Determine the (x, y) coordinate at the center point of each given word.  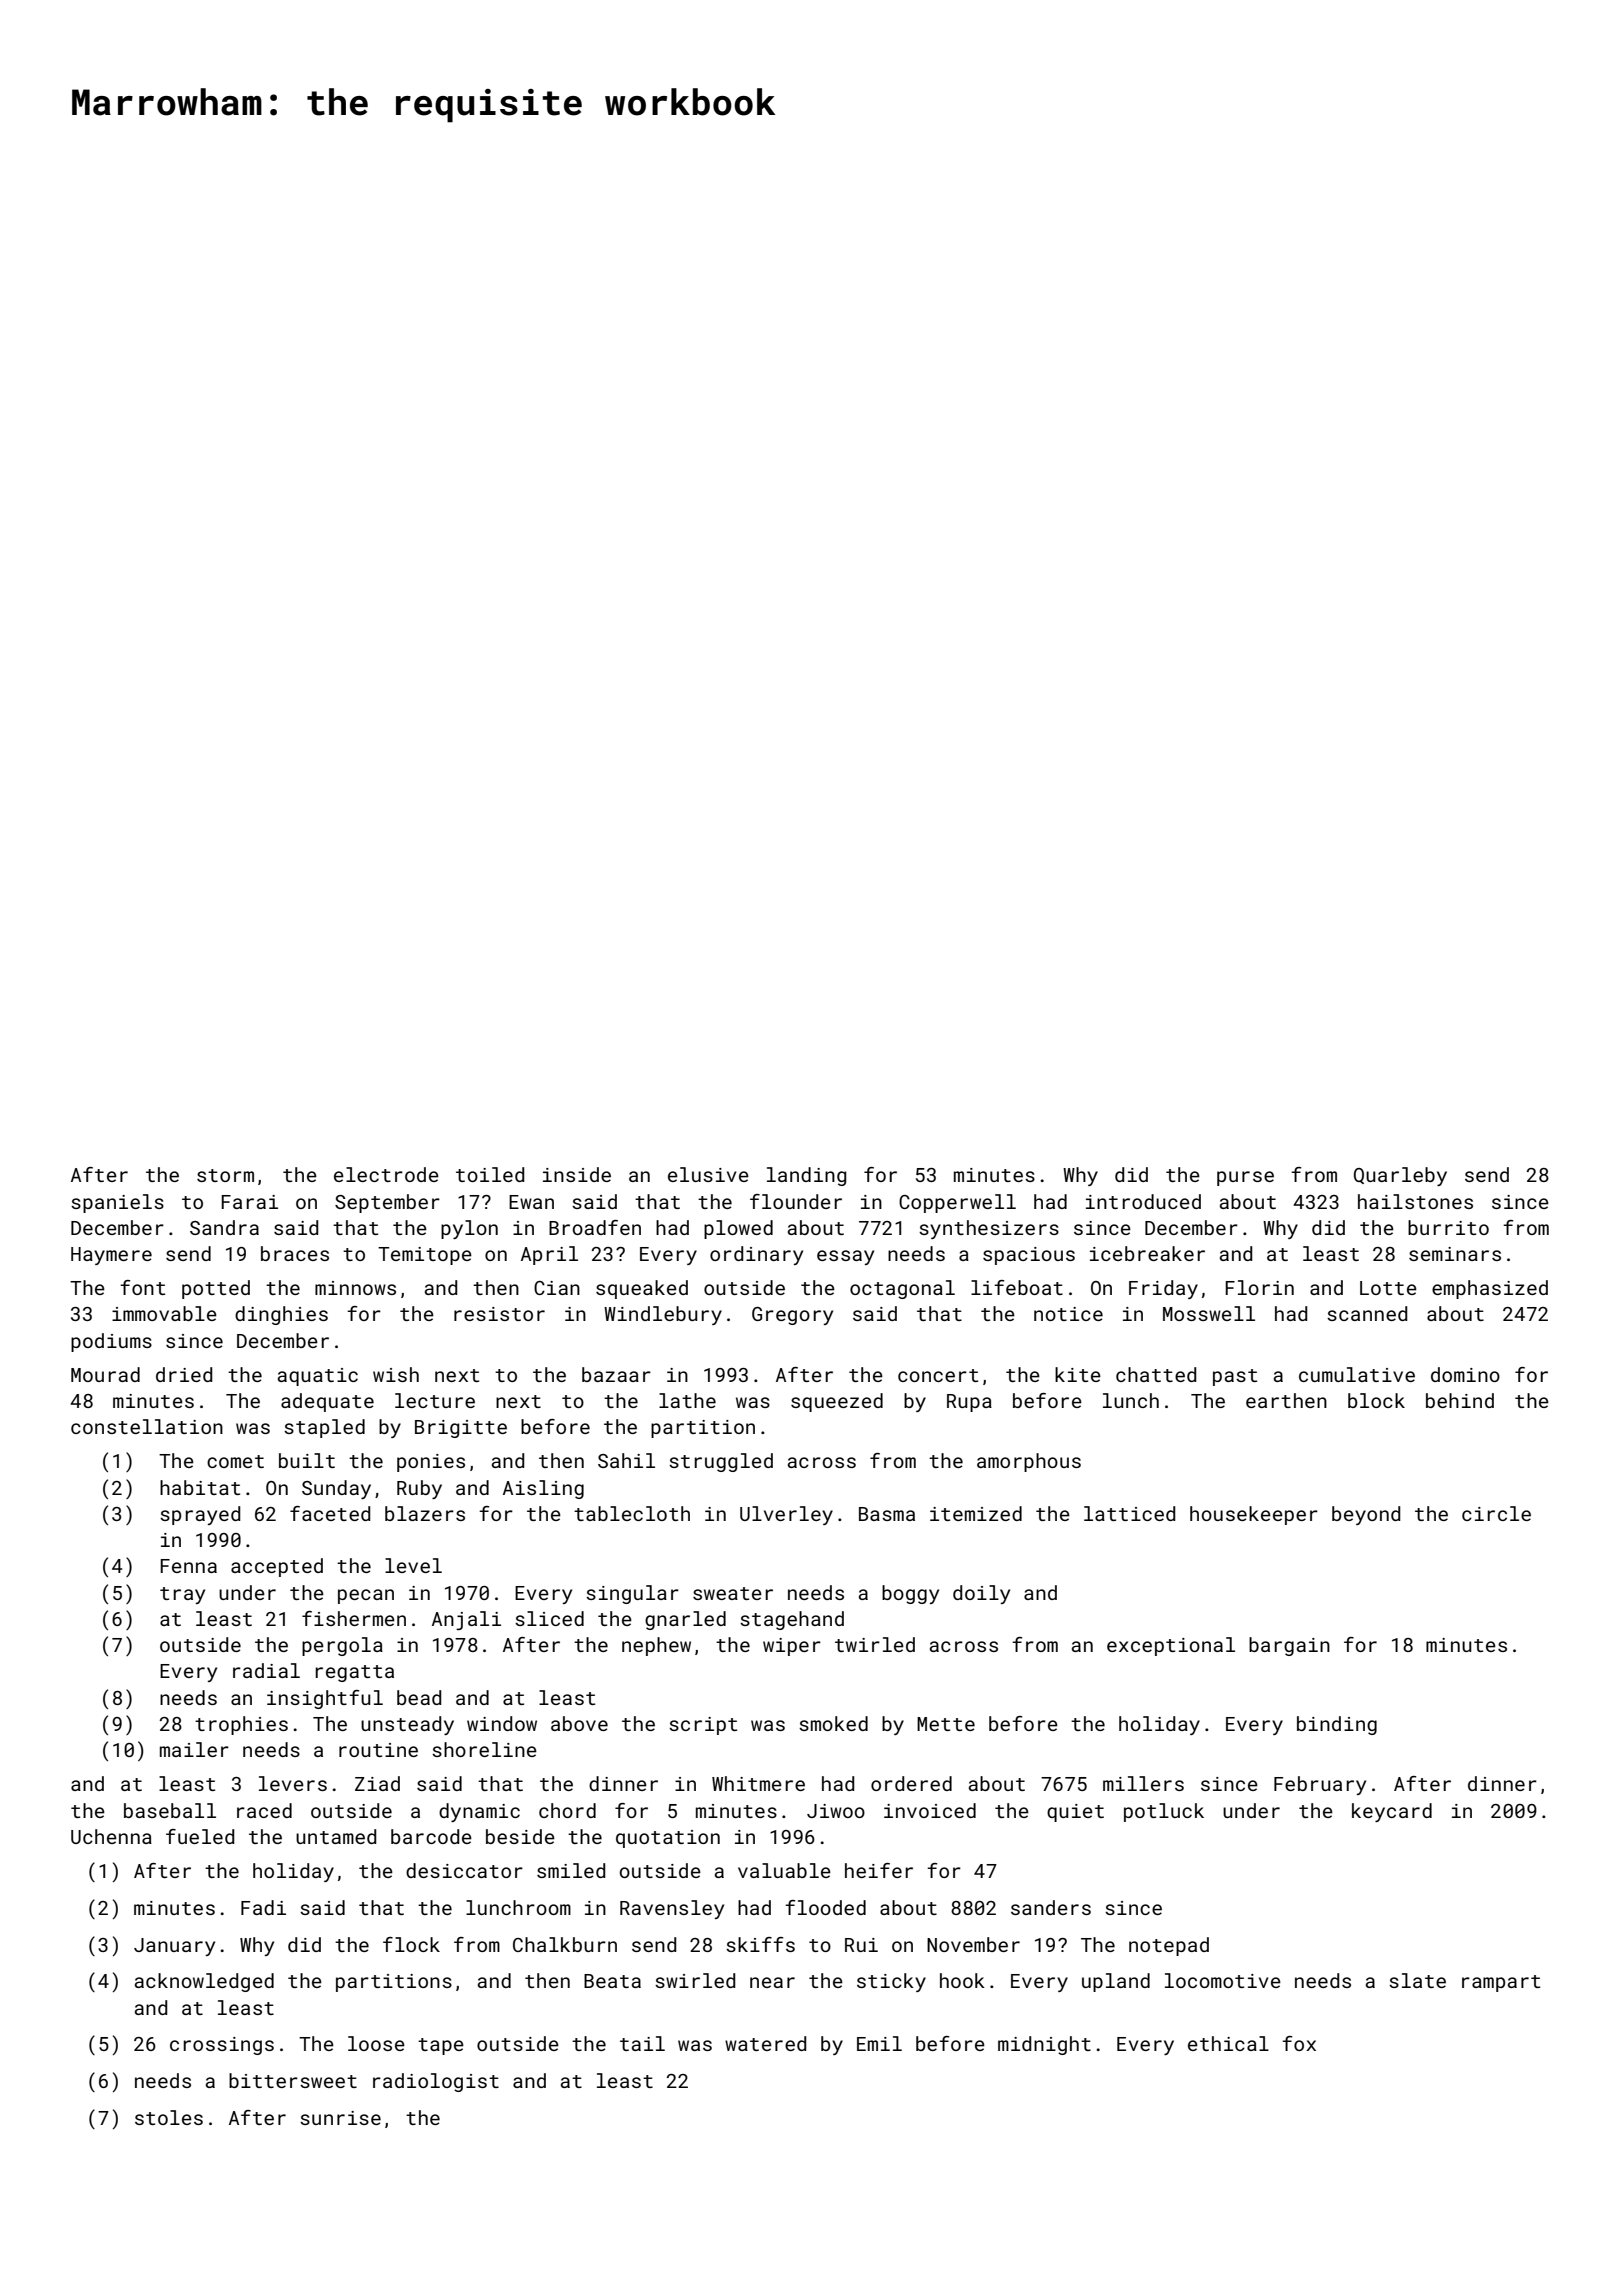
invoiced (930, 1810)
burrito (1448, 1227)
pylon (469, 1229)
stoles (169, 2117)
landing (806, 1176)
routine (378, 1750)
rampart (1501, 1983)
